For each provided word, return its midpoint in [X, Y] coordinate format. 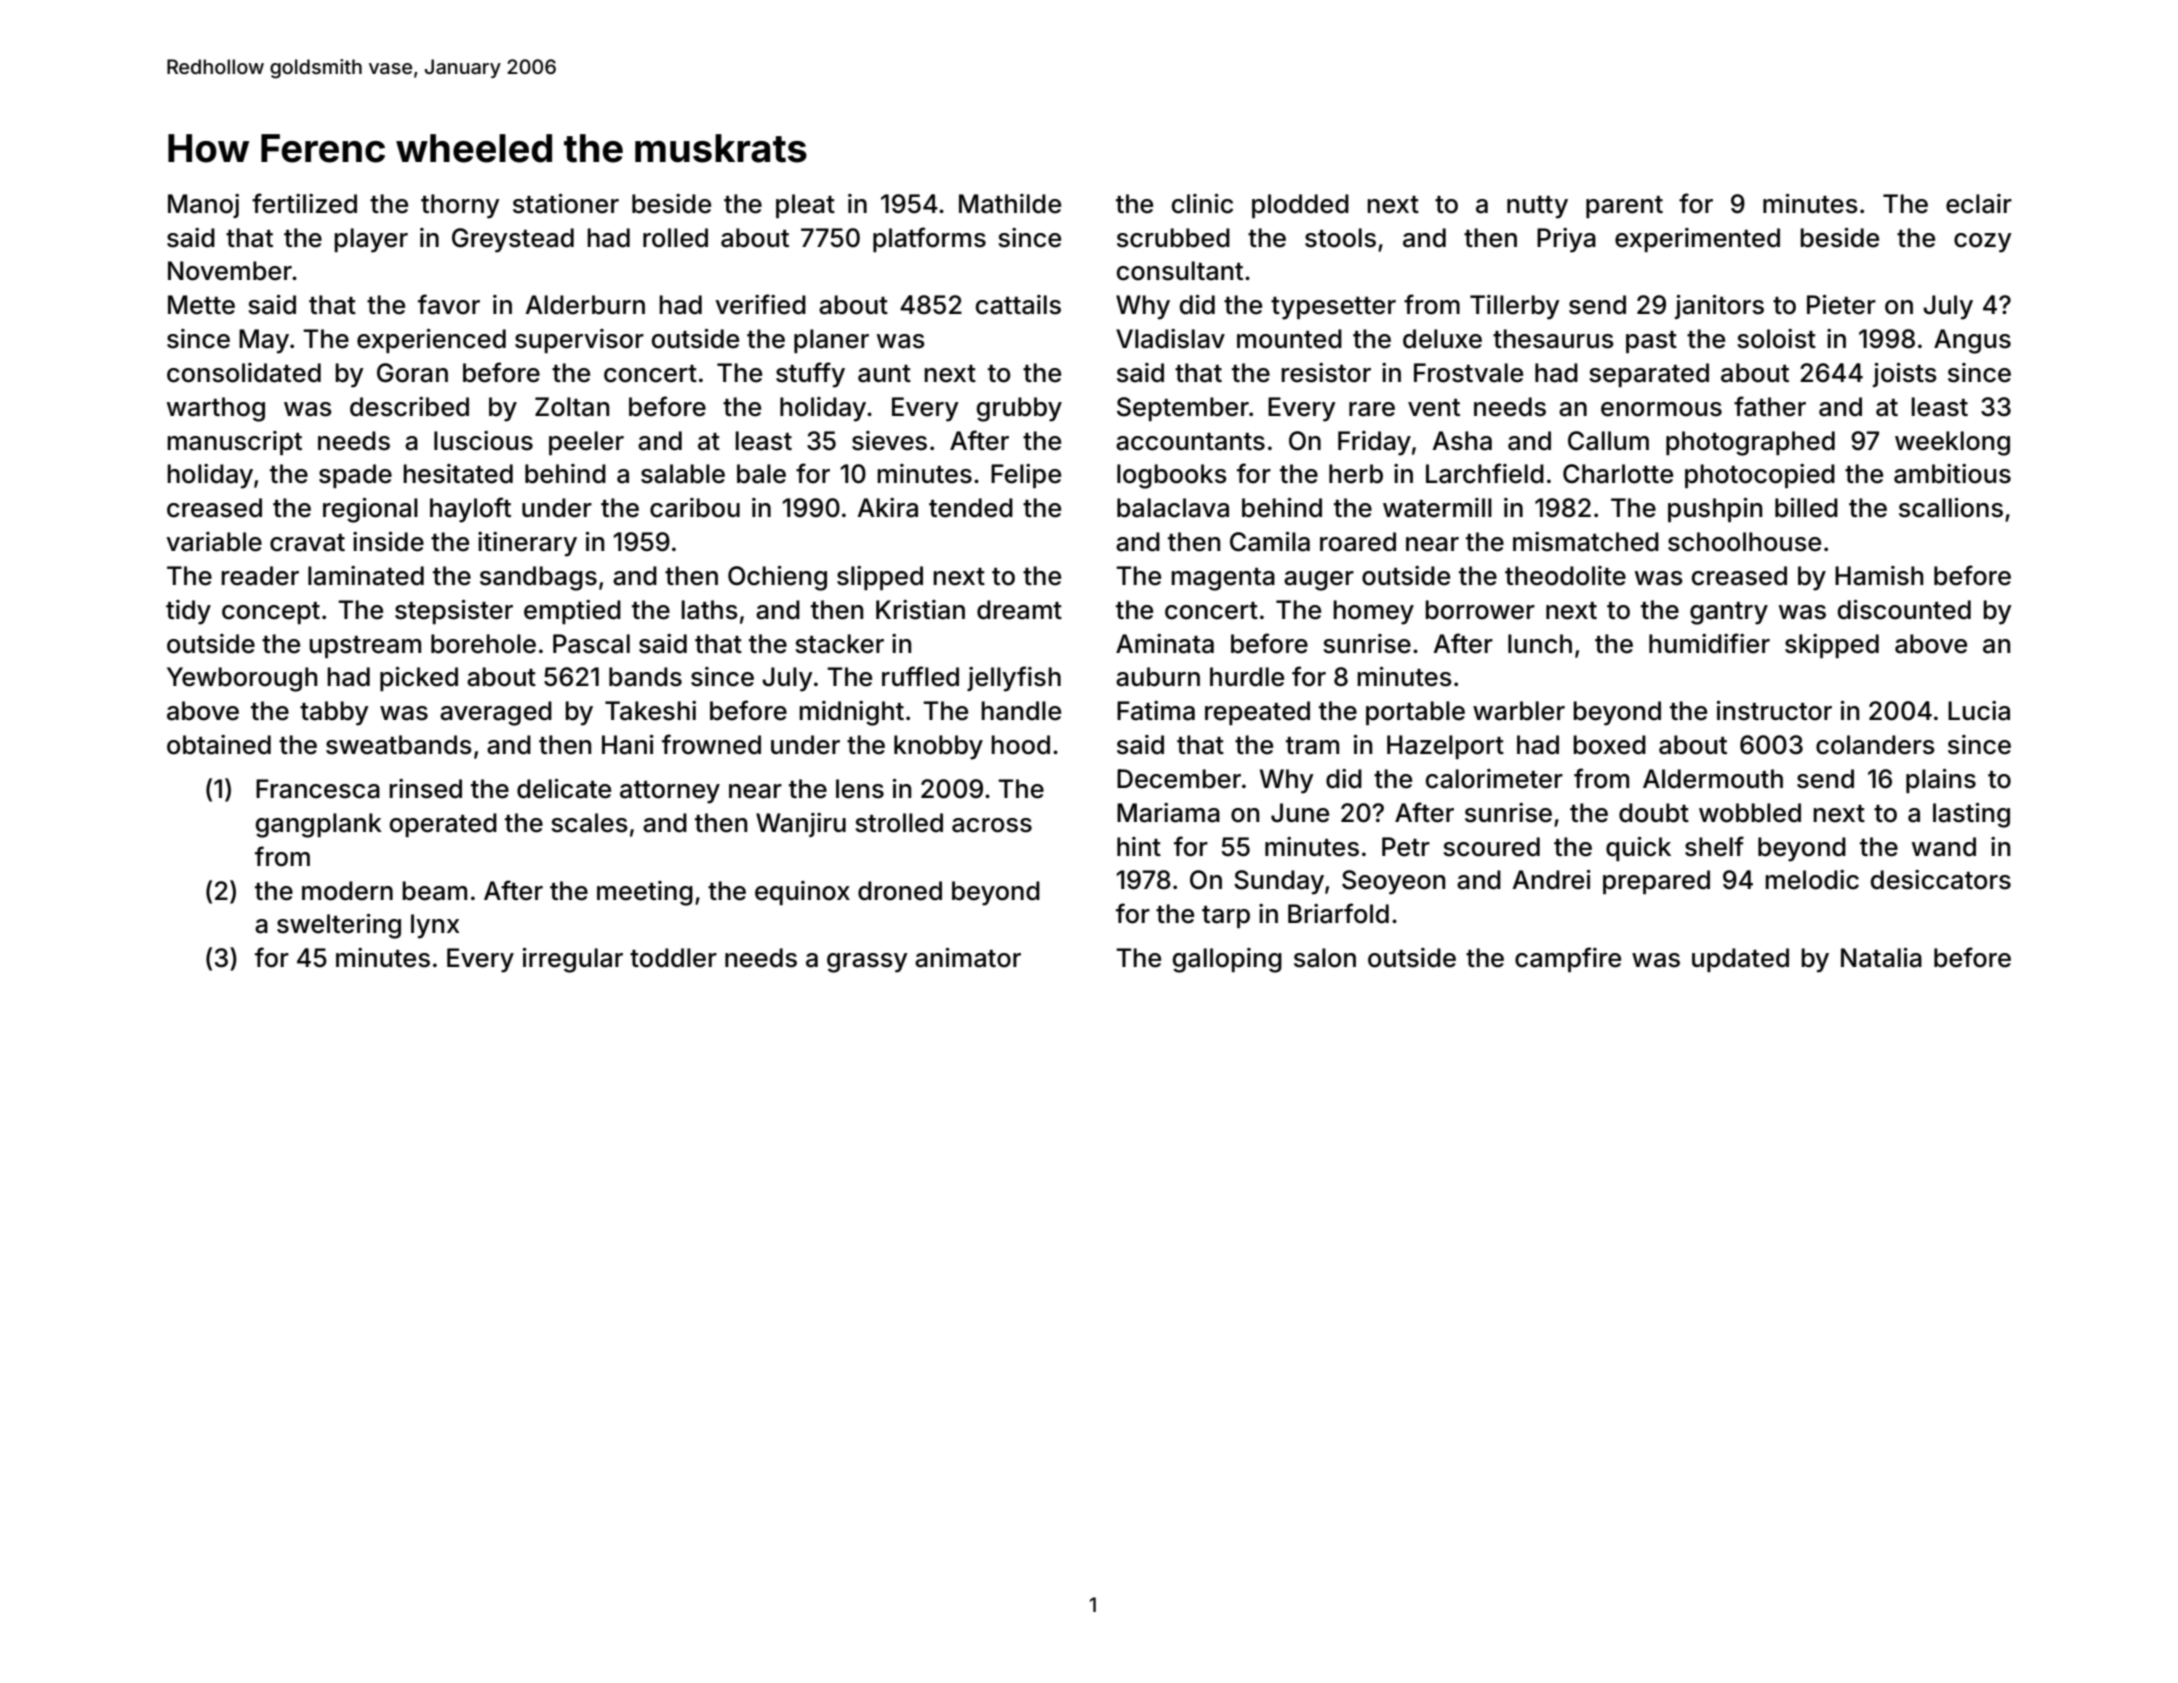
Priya [1566, 240]
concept [271, 613]
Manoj [203, 206]
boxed [1609, 745]
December [1179, 779]
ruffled [920, 676]
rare [1372, 409]
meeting [645, 893]
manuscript [234, 443]
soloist [1776, 339]
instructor [1774, 711]
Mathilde [1010, 204]
